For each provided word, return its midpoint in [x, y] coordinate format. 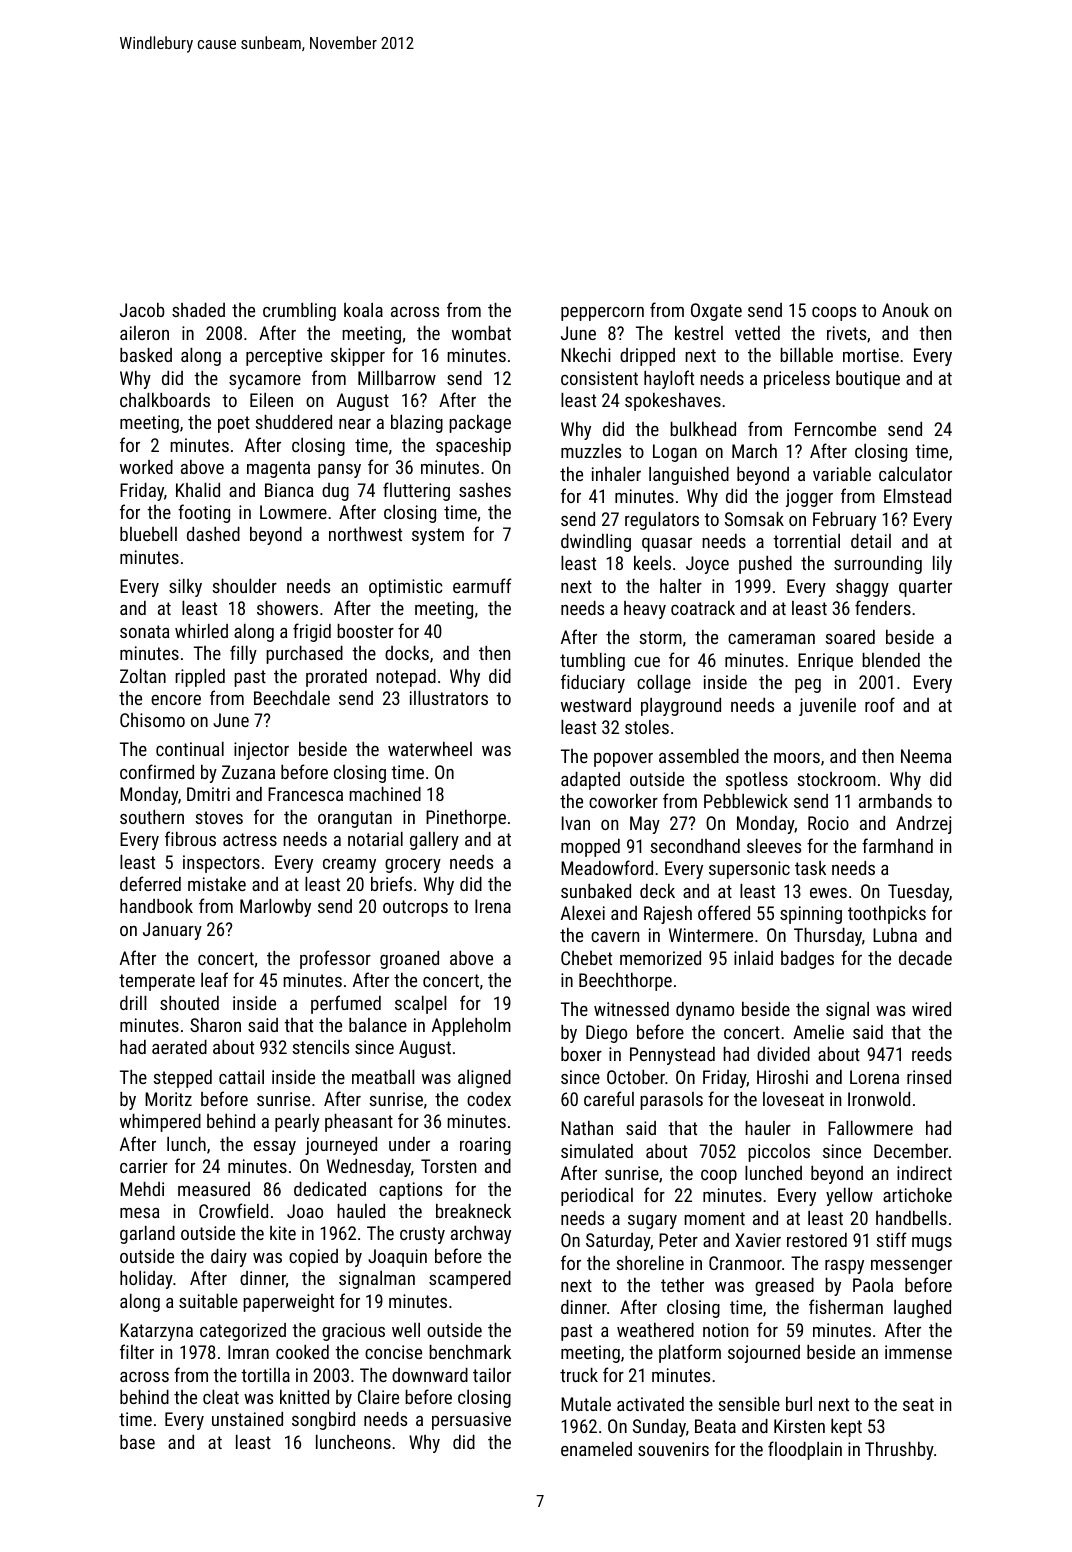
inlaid [753, 958]
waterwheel [430, 749]
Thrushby [899, 1451]
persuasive [471, 1421]
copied [313, 1258]
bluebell [148, 534]
